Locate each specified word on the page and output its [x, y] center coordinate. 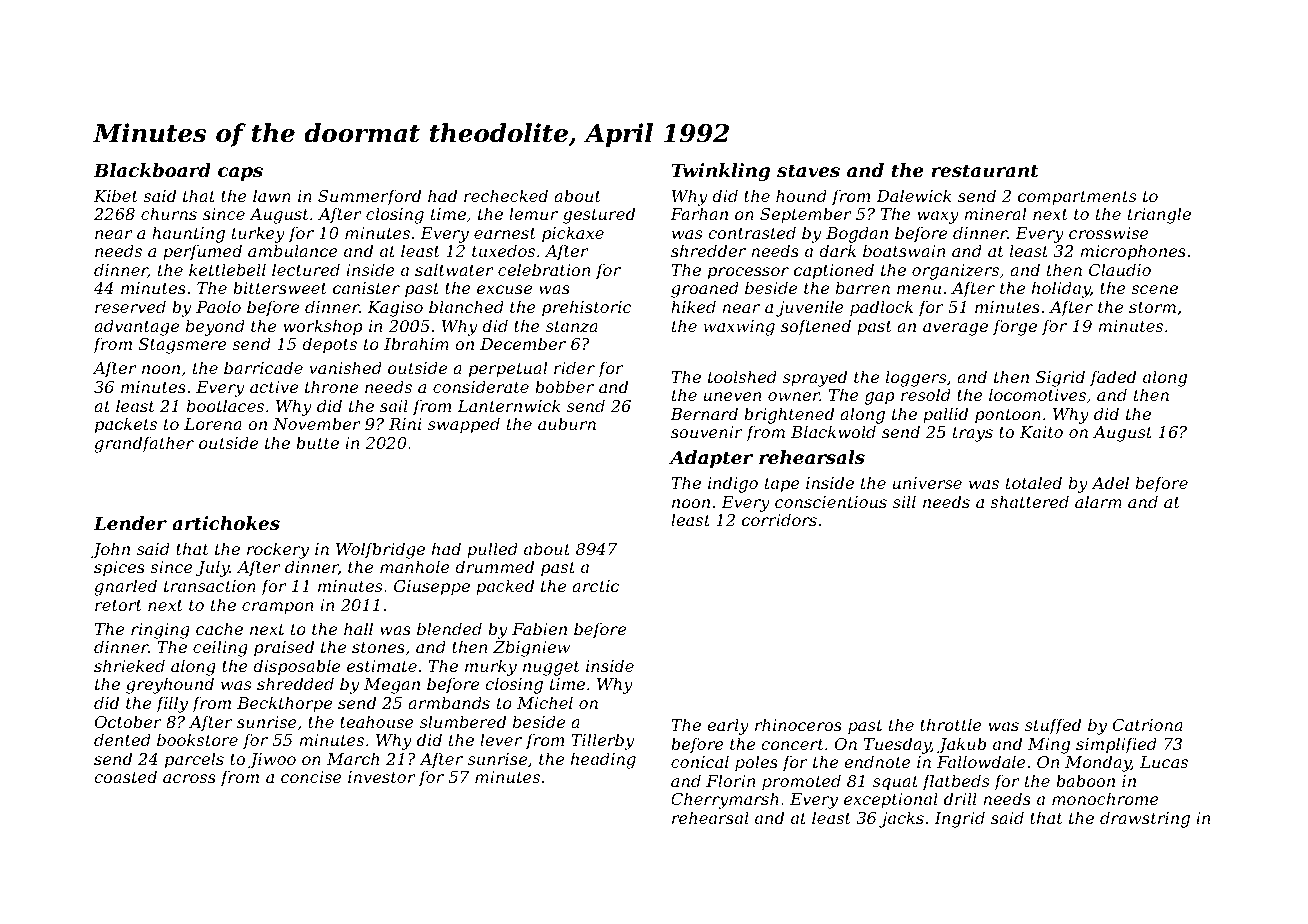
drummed [494, 566]
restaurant [984, 170]
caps [240, 174]
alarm [1098, 501]
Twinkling [720, 172]
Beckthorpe [284, 704]
